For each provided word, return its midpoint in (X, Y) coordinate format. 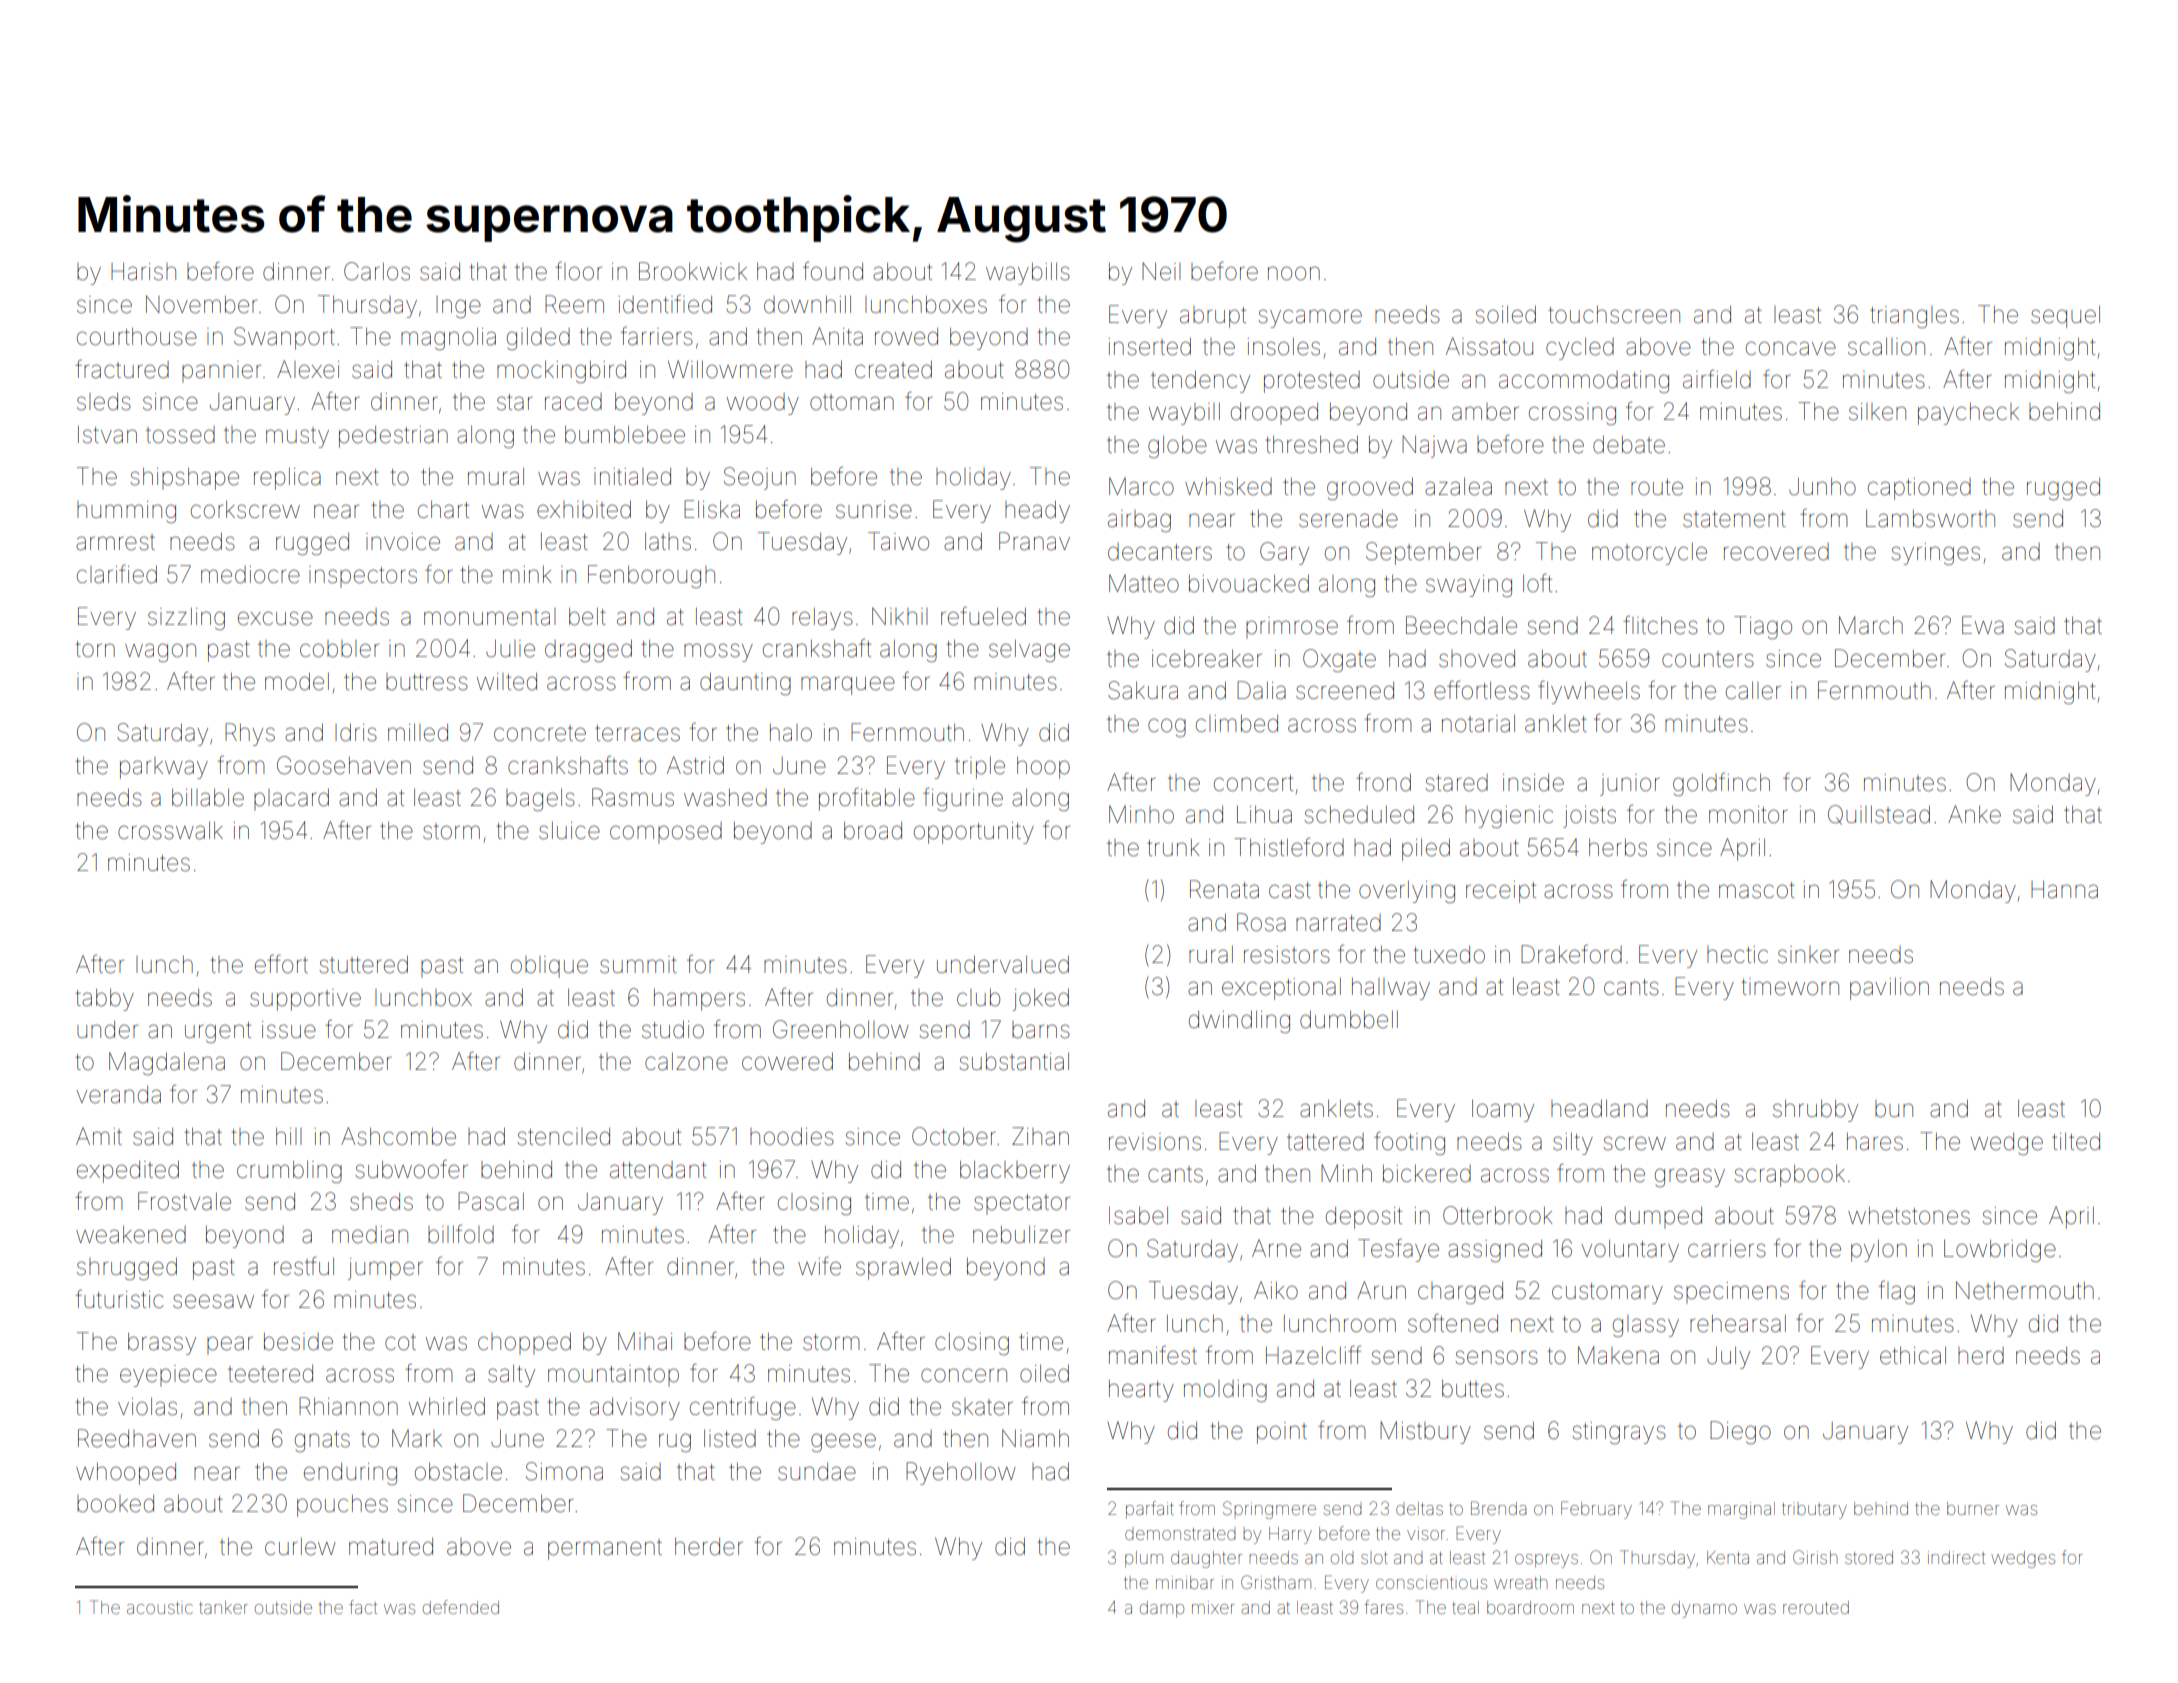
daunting (745, 683)
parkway (164, 768)
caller (1753, 690)
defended (461, 1607)
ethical (1913, 1355)
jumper (385, 1269)
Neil (1161, 271)
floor (579, 271)
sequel (2065, 316)
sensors (1496, 1357)
